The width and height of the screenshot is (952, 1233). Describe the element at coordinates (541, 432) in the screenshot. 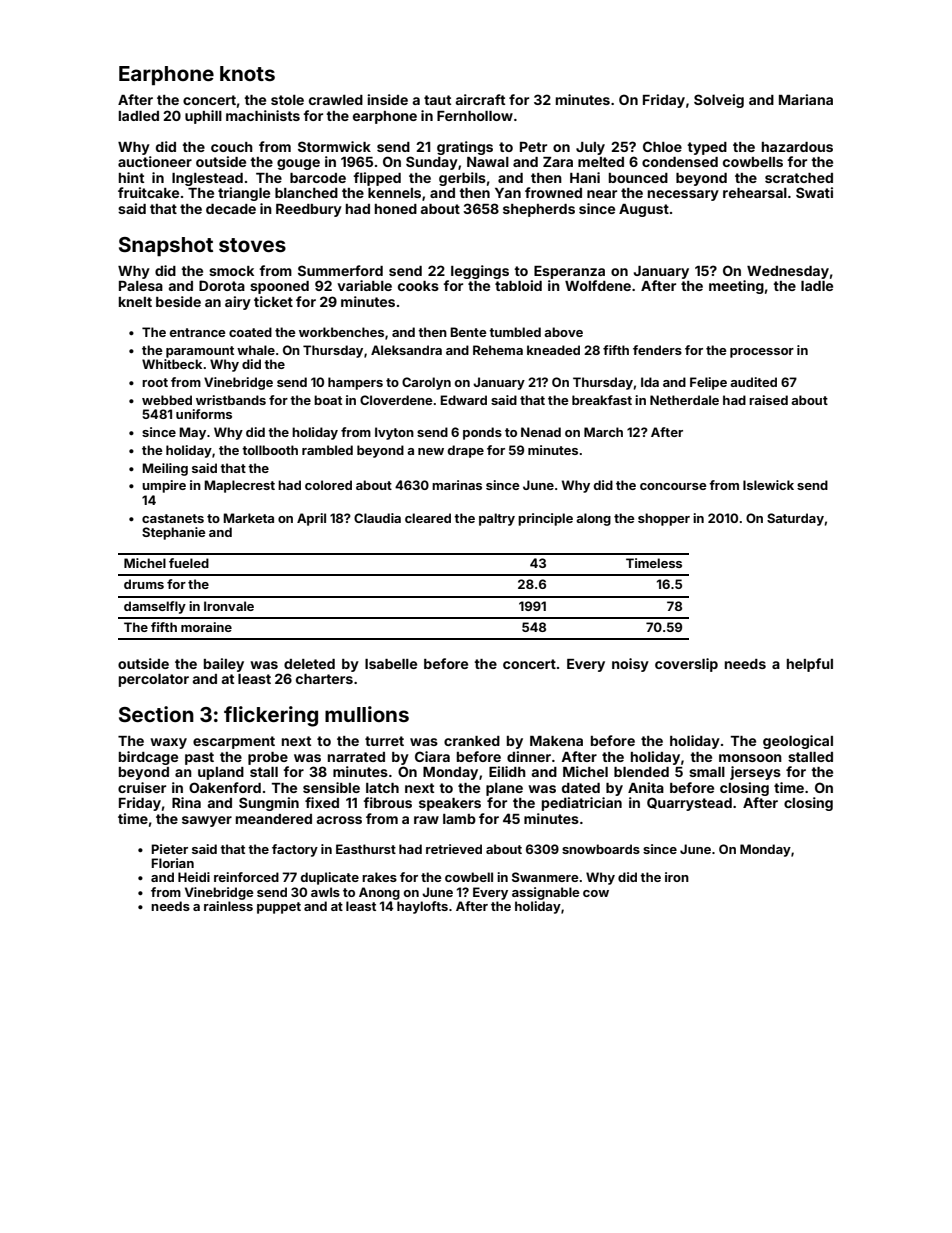

I see `Nenad` at that location.
